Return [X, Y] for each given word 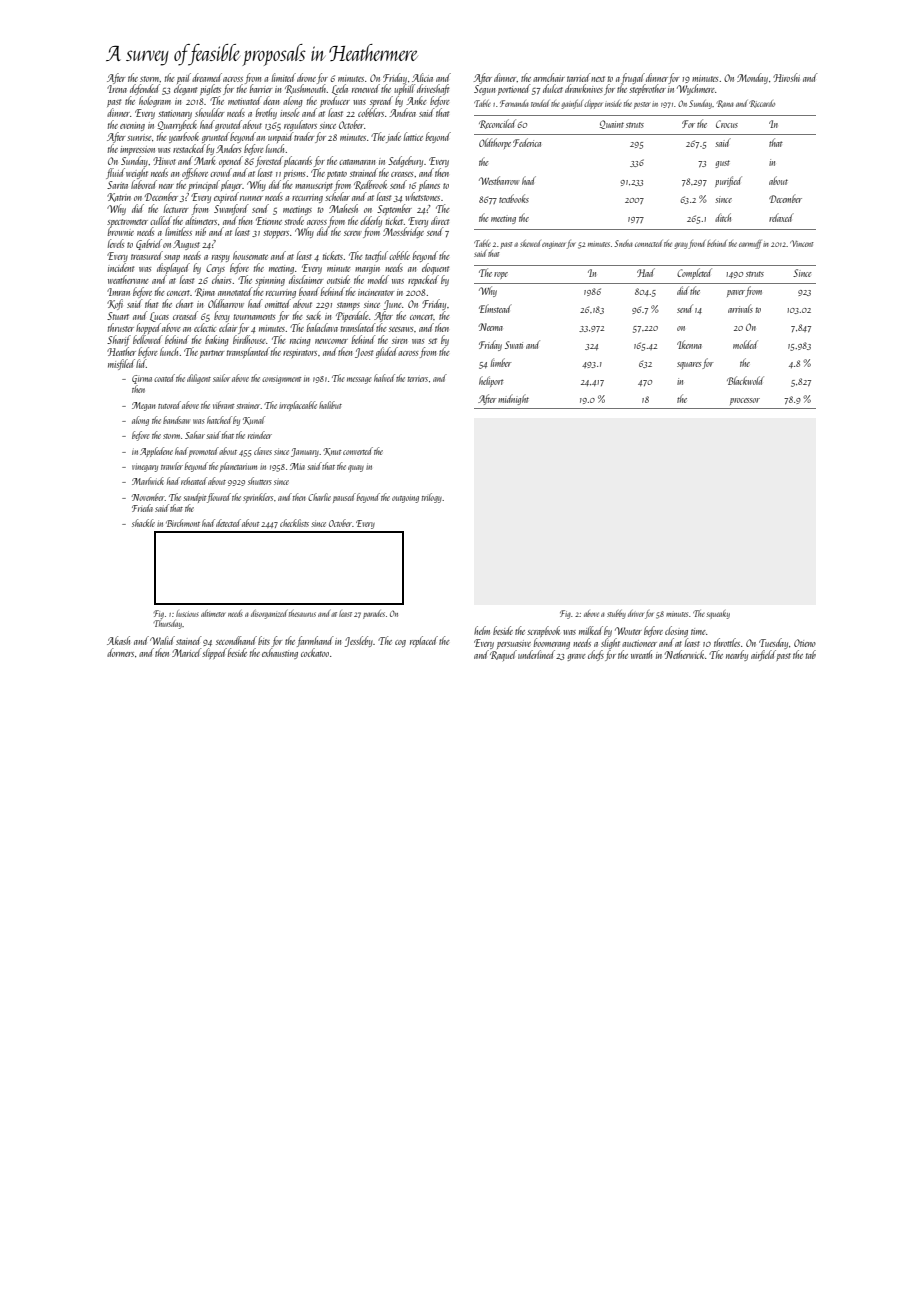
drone [306, 77]
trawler [172, 466]
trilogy [432, 498]
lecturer [176, 208]
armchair [549, 77]
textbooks [514, 198]
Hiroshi [786, 77]
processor [745, 401]
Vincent [802, 243]
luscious [187, 613]
